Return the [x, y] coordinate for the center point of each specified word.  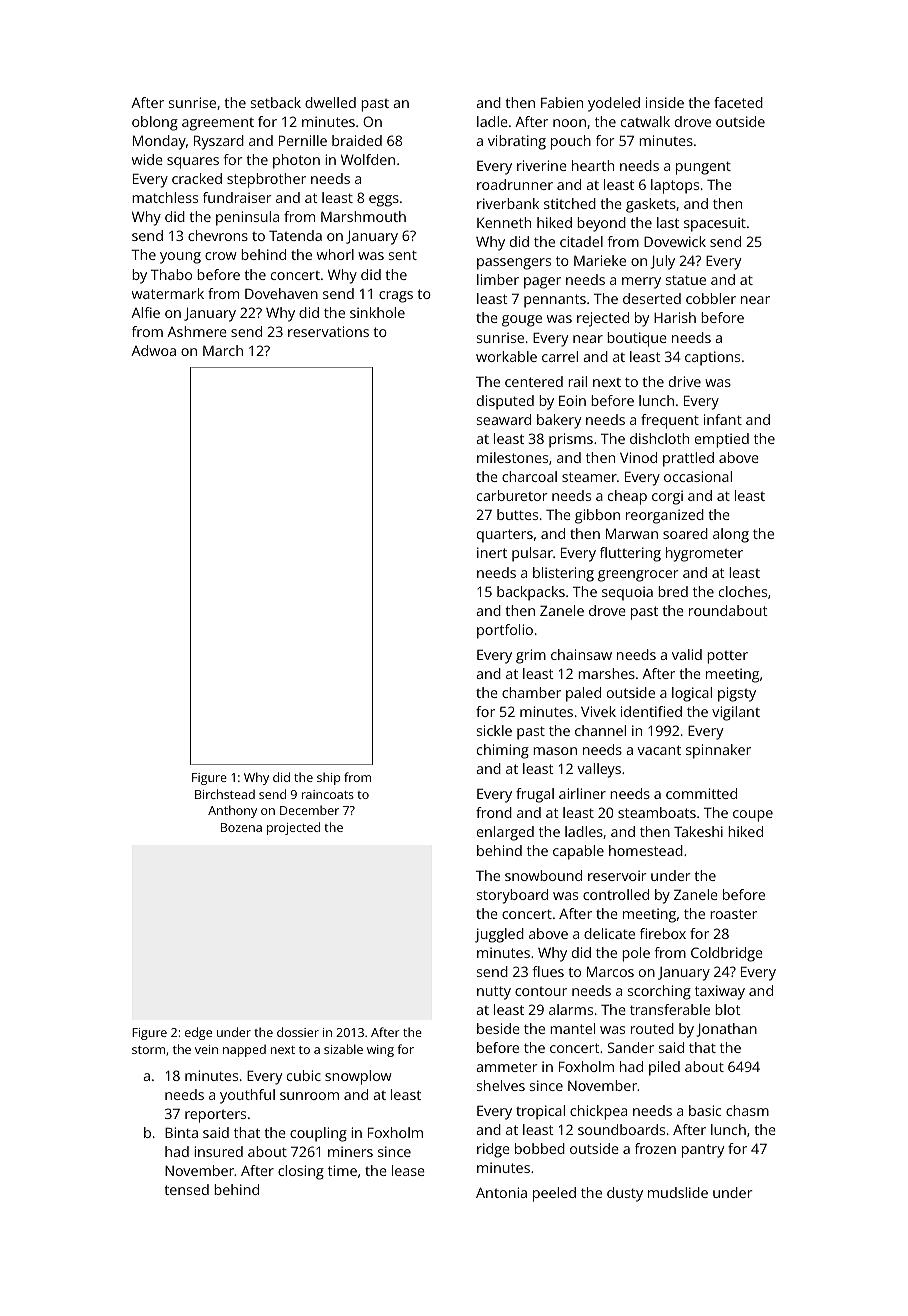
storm [148, 1050]
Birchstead [225, 794]
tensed [187, 1189]
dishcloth [659, 438]
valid [687, 654]
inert [492, 552]
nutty [494, 993]
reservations [328, 331]
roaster [733, 914]
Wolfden [368, 159]
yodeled [614, 104]
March [223, 350]
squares [193, 163]
